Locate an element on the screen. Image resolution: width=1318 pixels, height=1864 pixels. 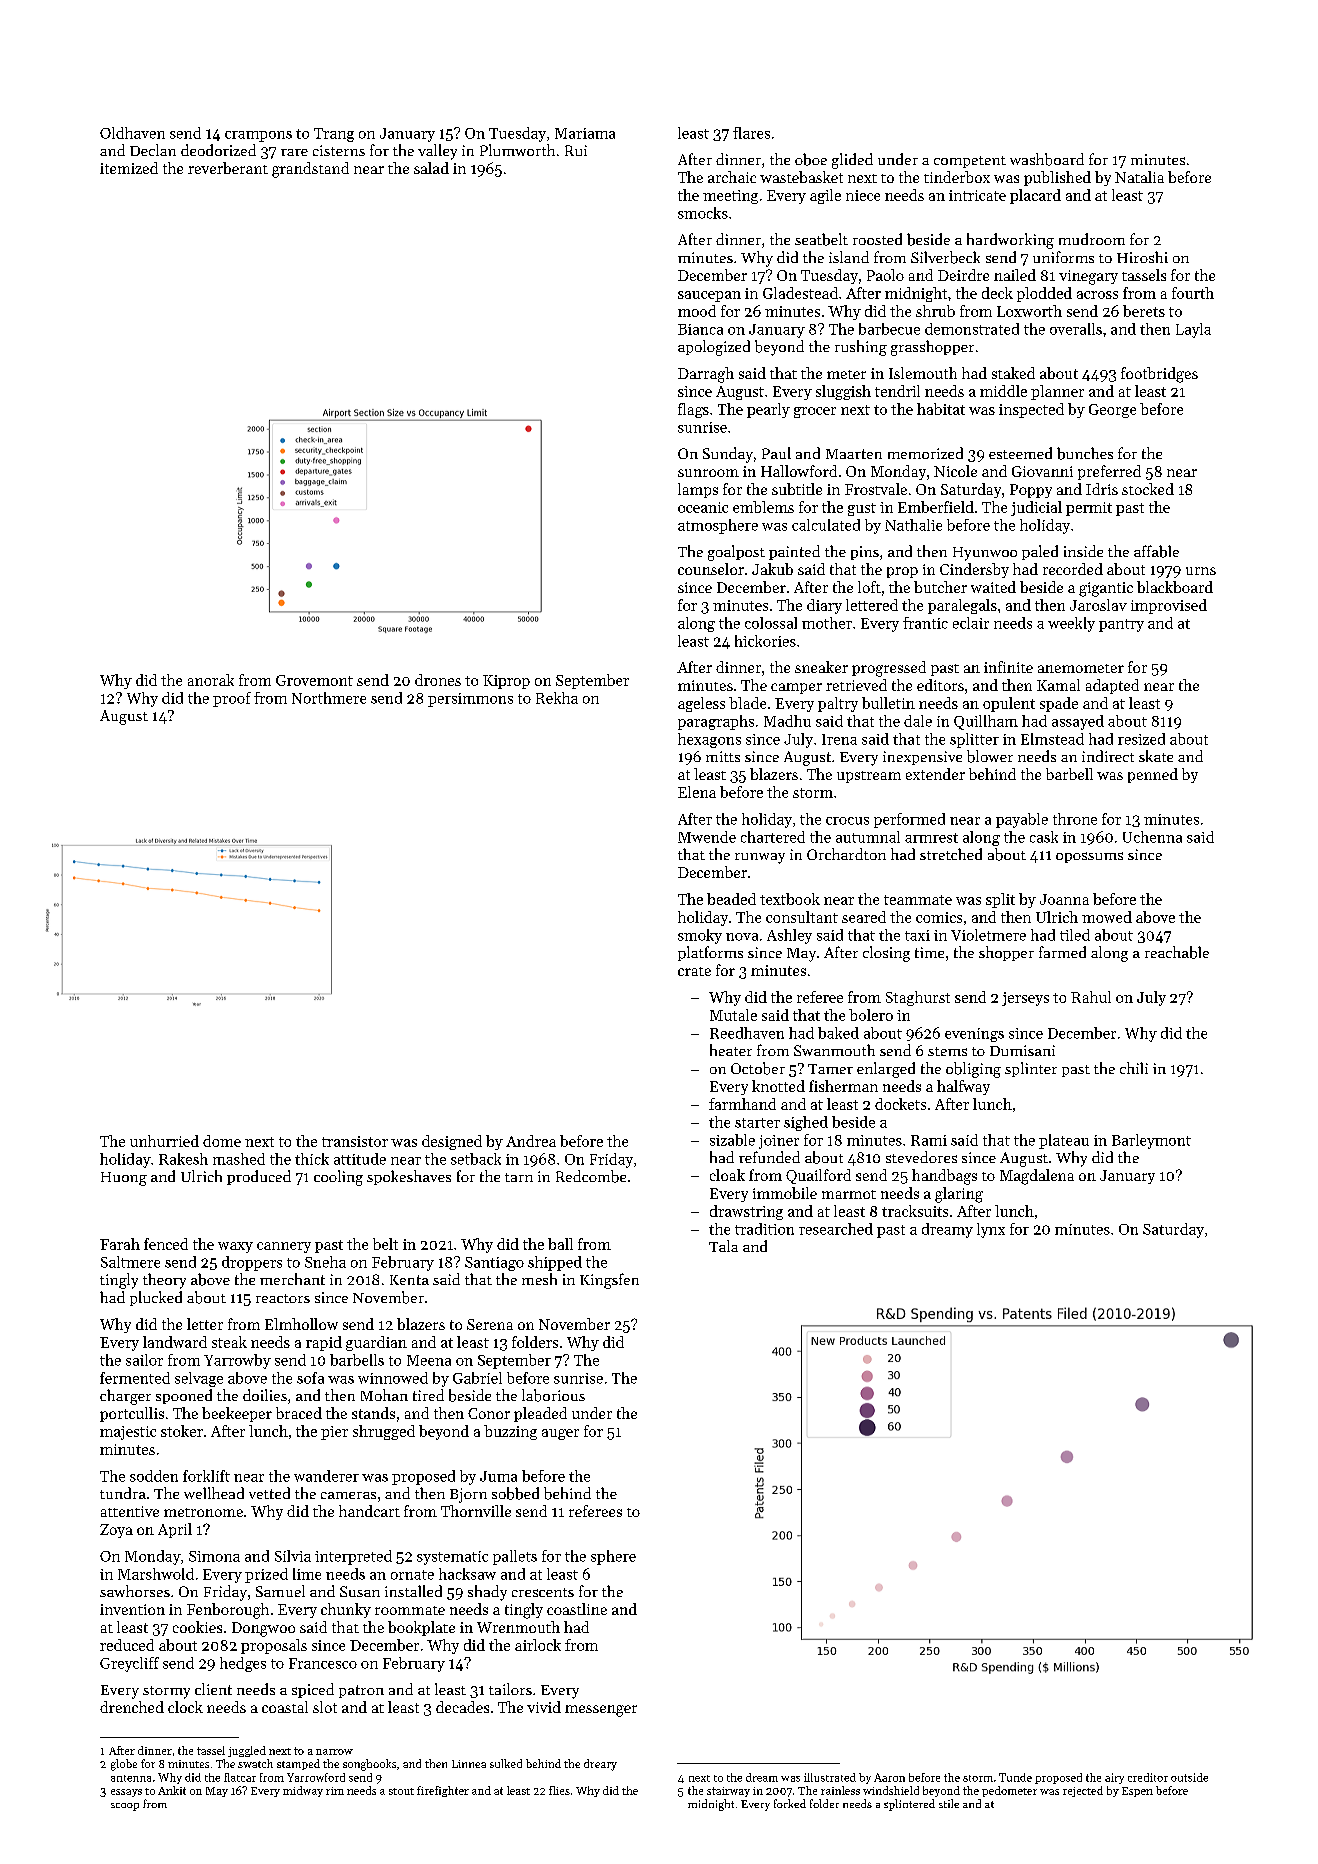
Tunde is located at coordinates (1015, 1777).
